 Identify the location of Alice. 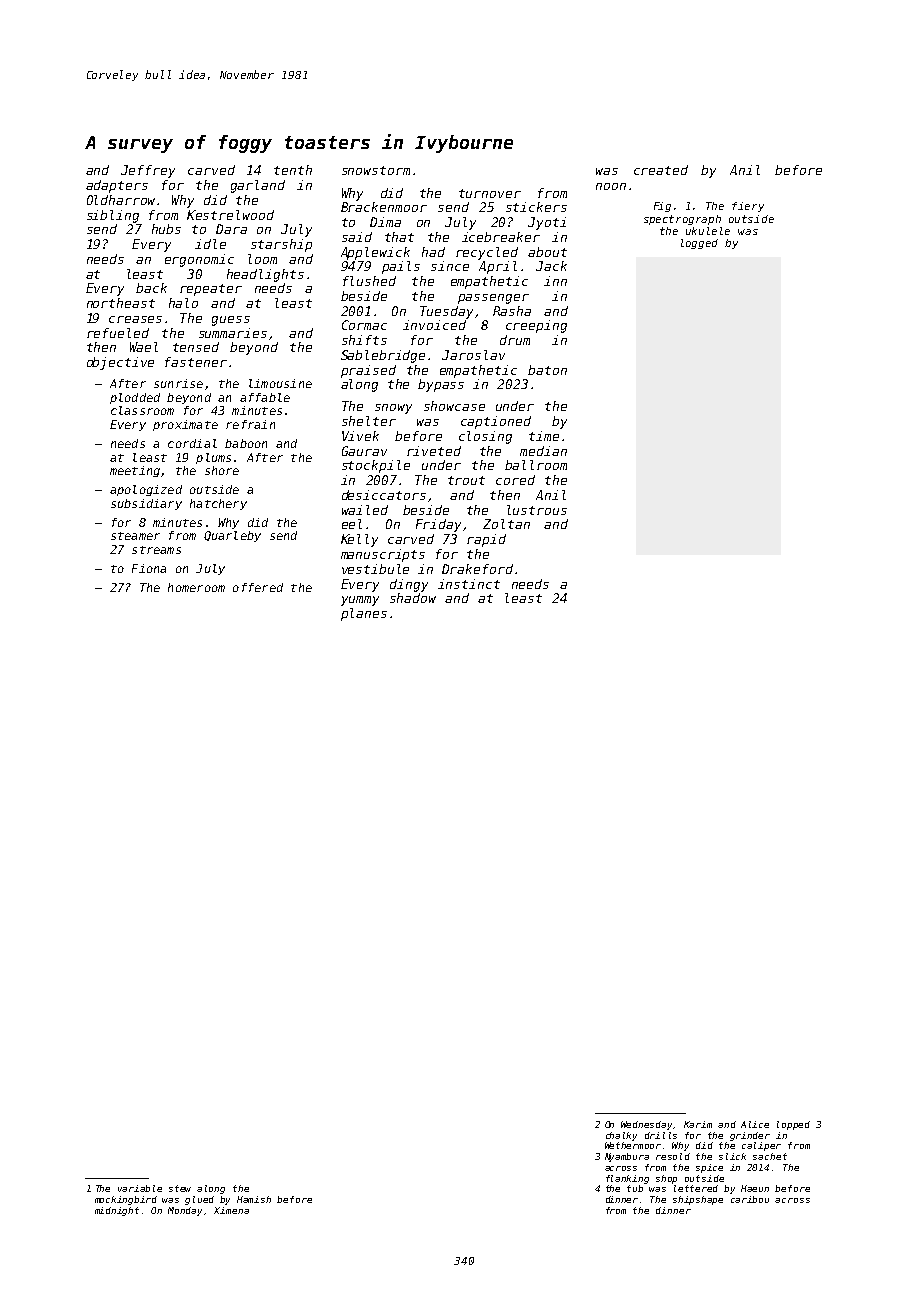
(755, 1124).
